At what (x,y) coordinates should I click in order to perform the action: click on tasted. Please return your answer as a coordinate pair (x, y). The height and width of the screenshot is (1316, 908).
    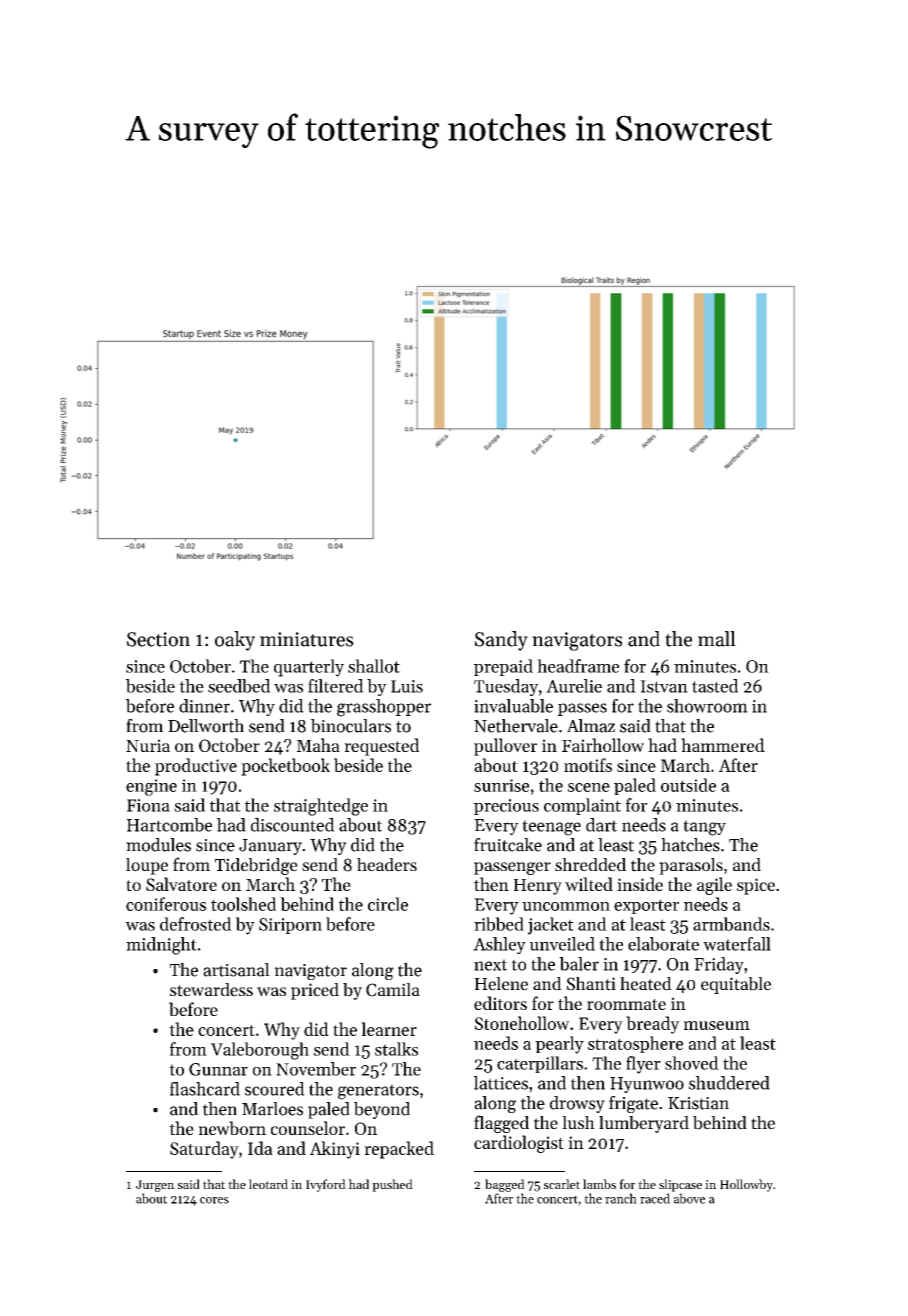
    Looking at the image, I should click on (715, 686).
